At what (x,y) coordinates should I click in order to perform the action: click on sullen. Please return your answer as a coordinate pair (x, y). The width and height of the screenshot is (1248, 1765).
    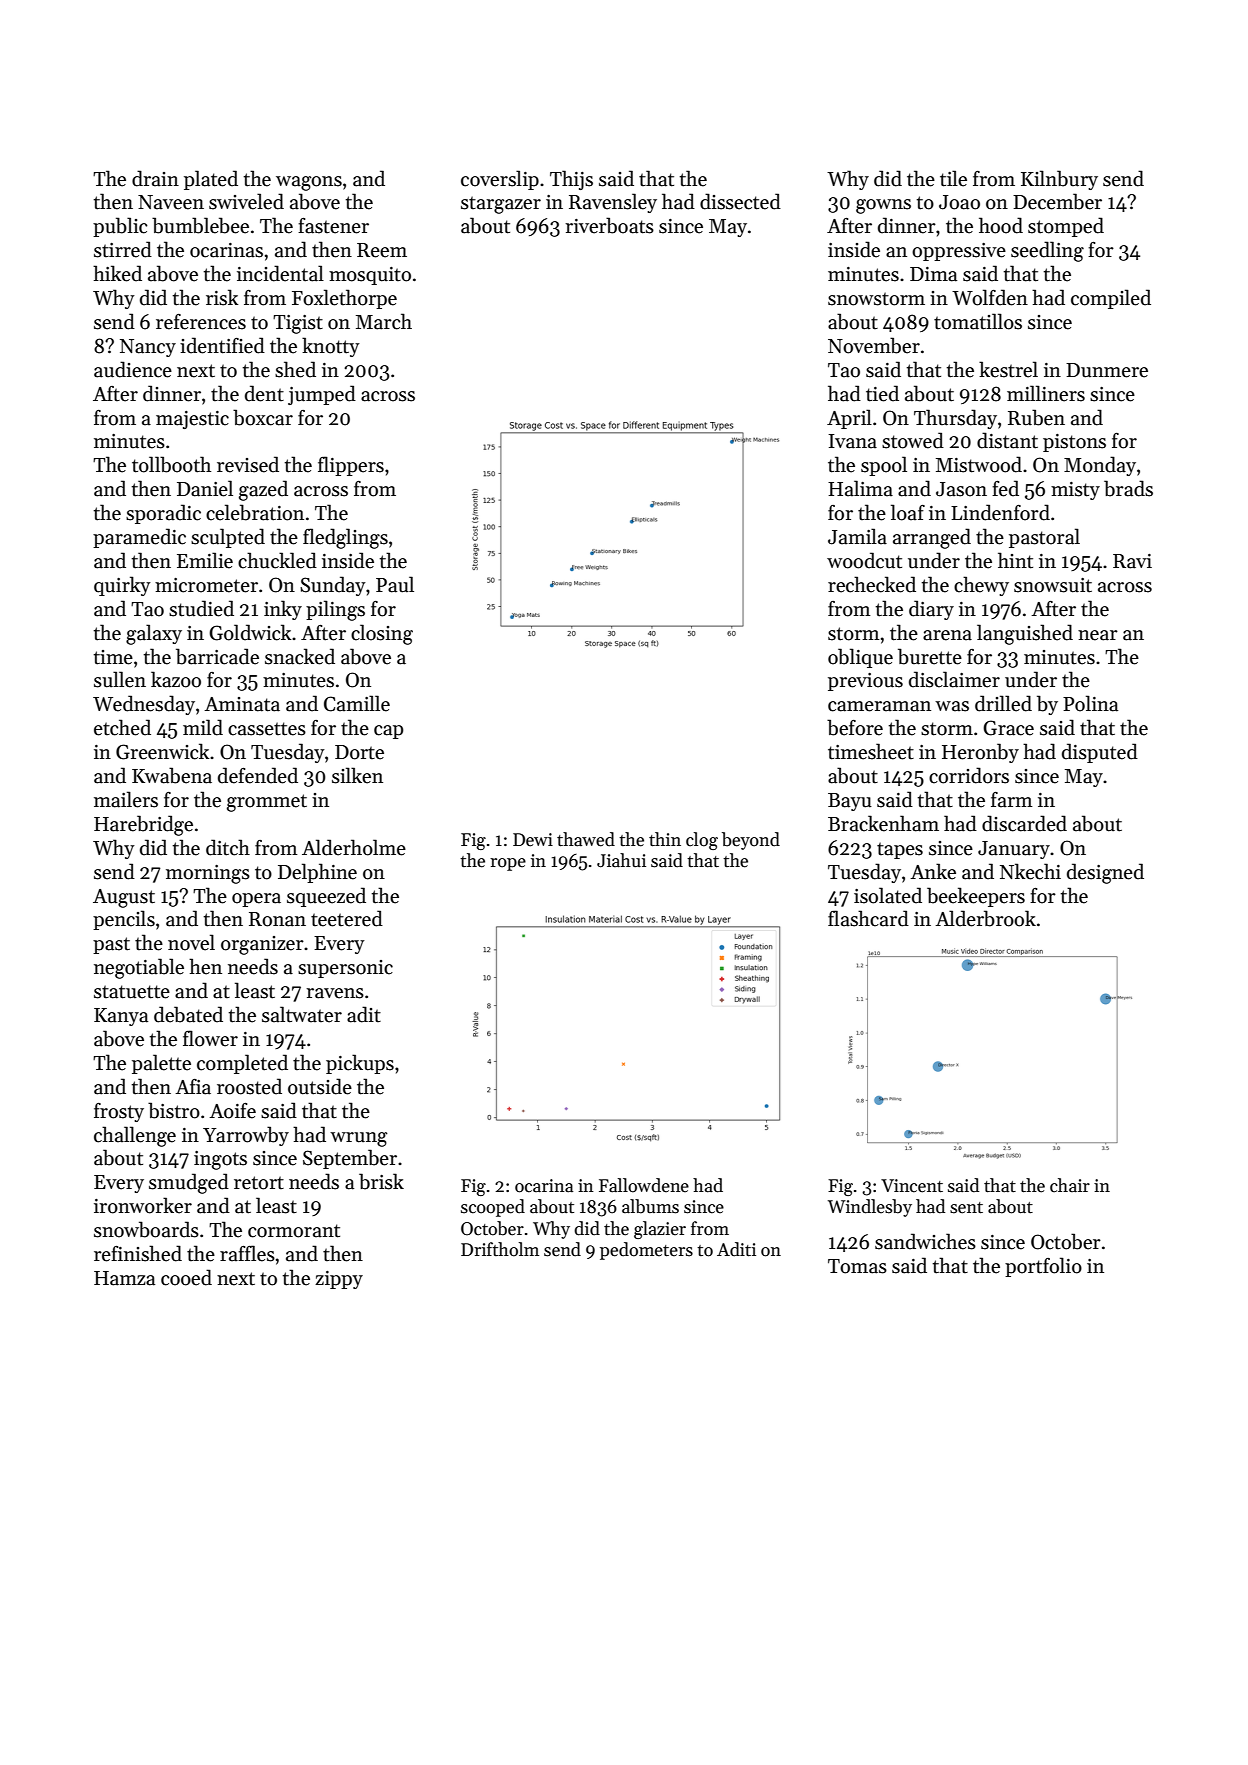
    Looking at the image, I should click on (120, 679).
